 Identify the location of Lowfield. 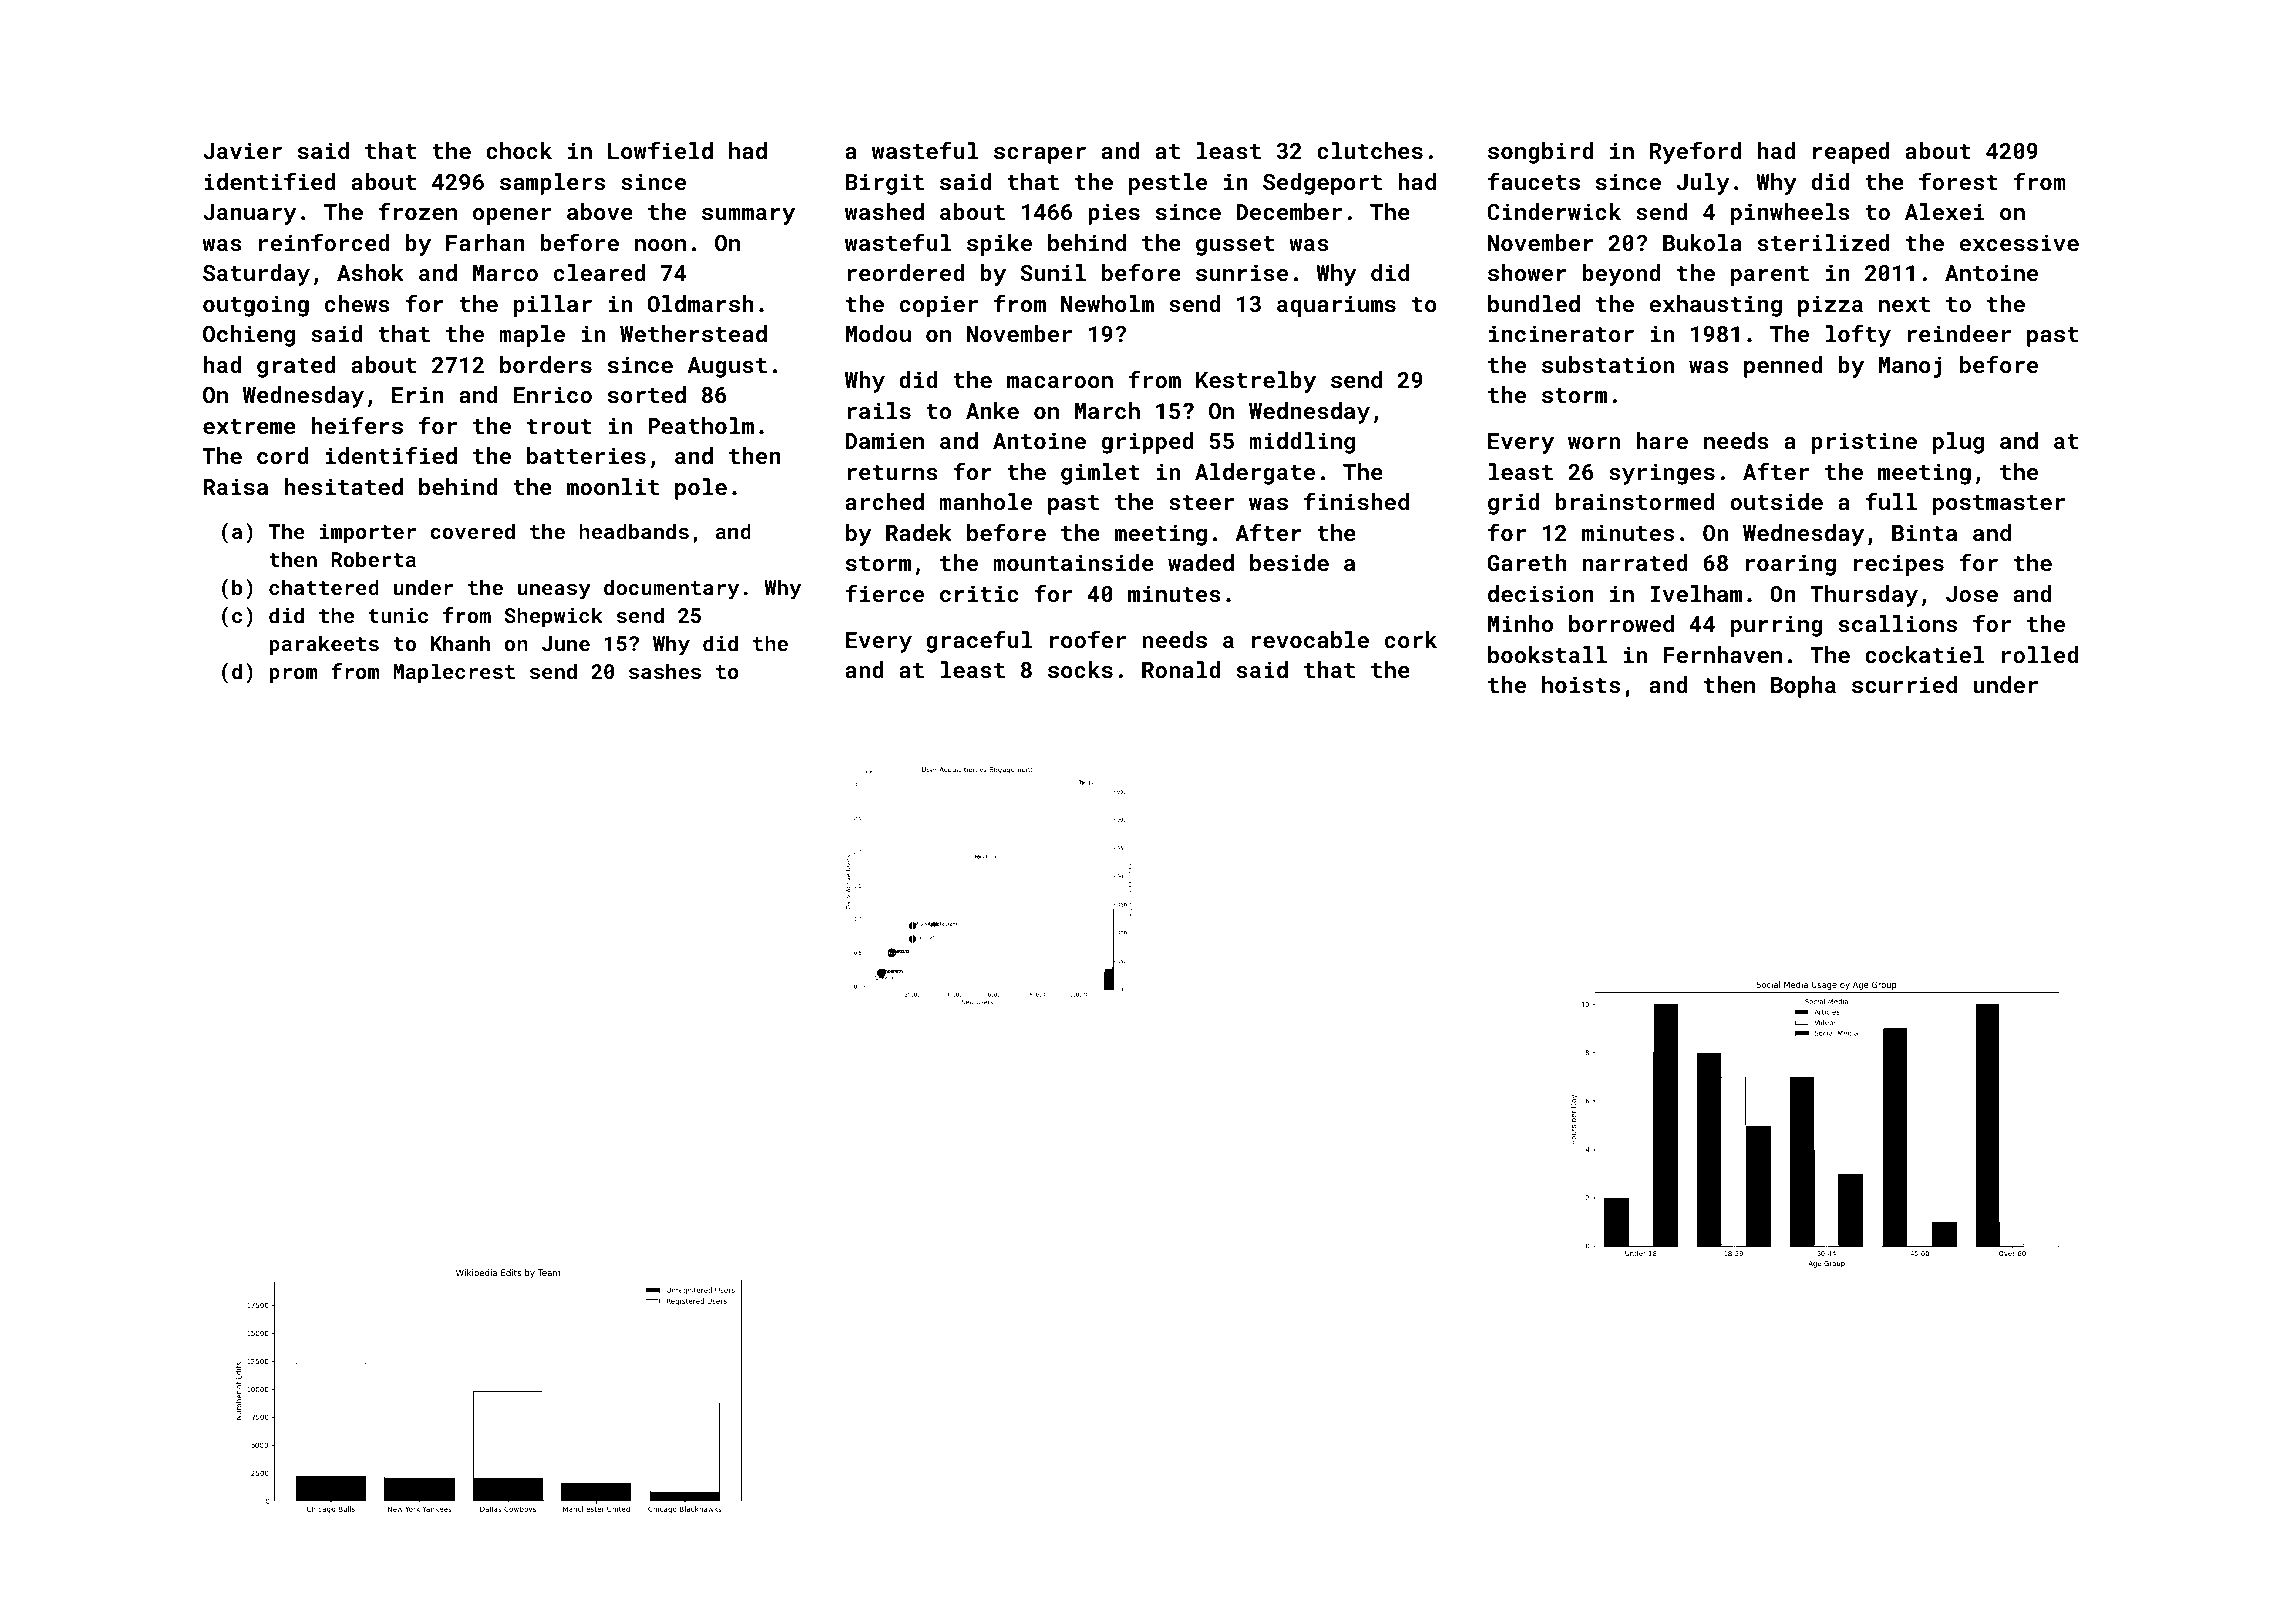
(660, 150).
